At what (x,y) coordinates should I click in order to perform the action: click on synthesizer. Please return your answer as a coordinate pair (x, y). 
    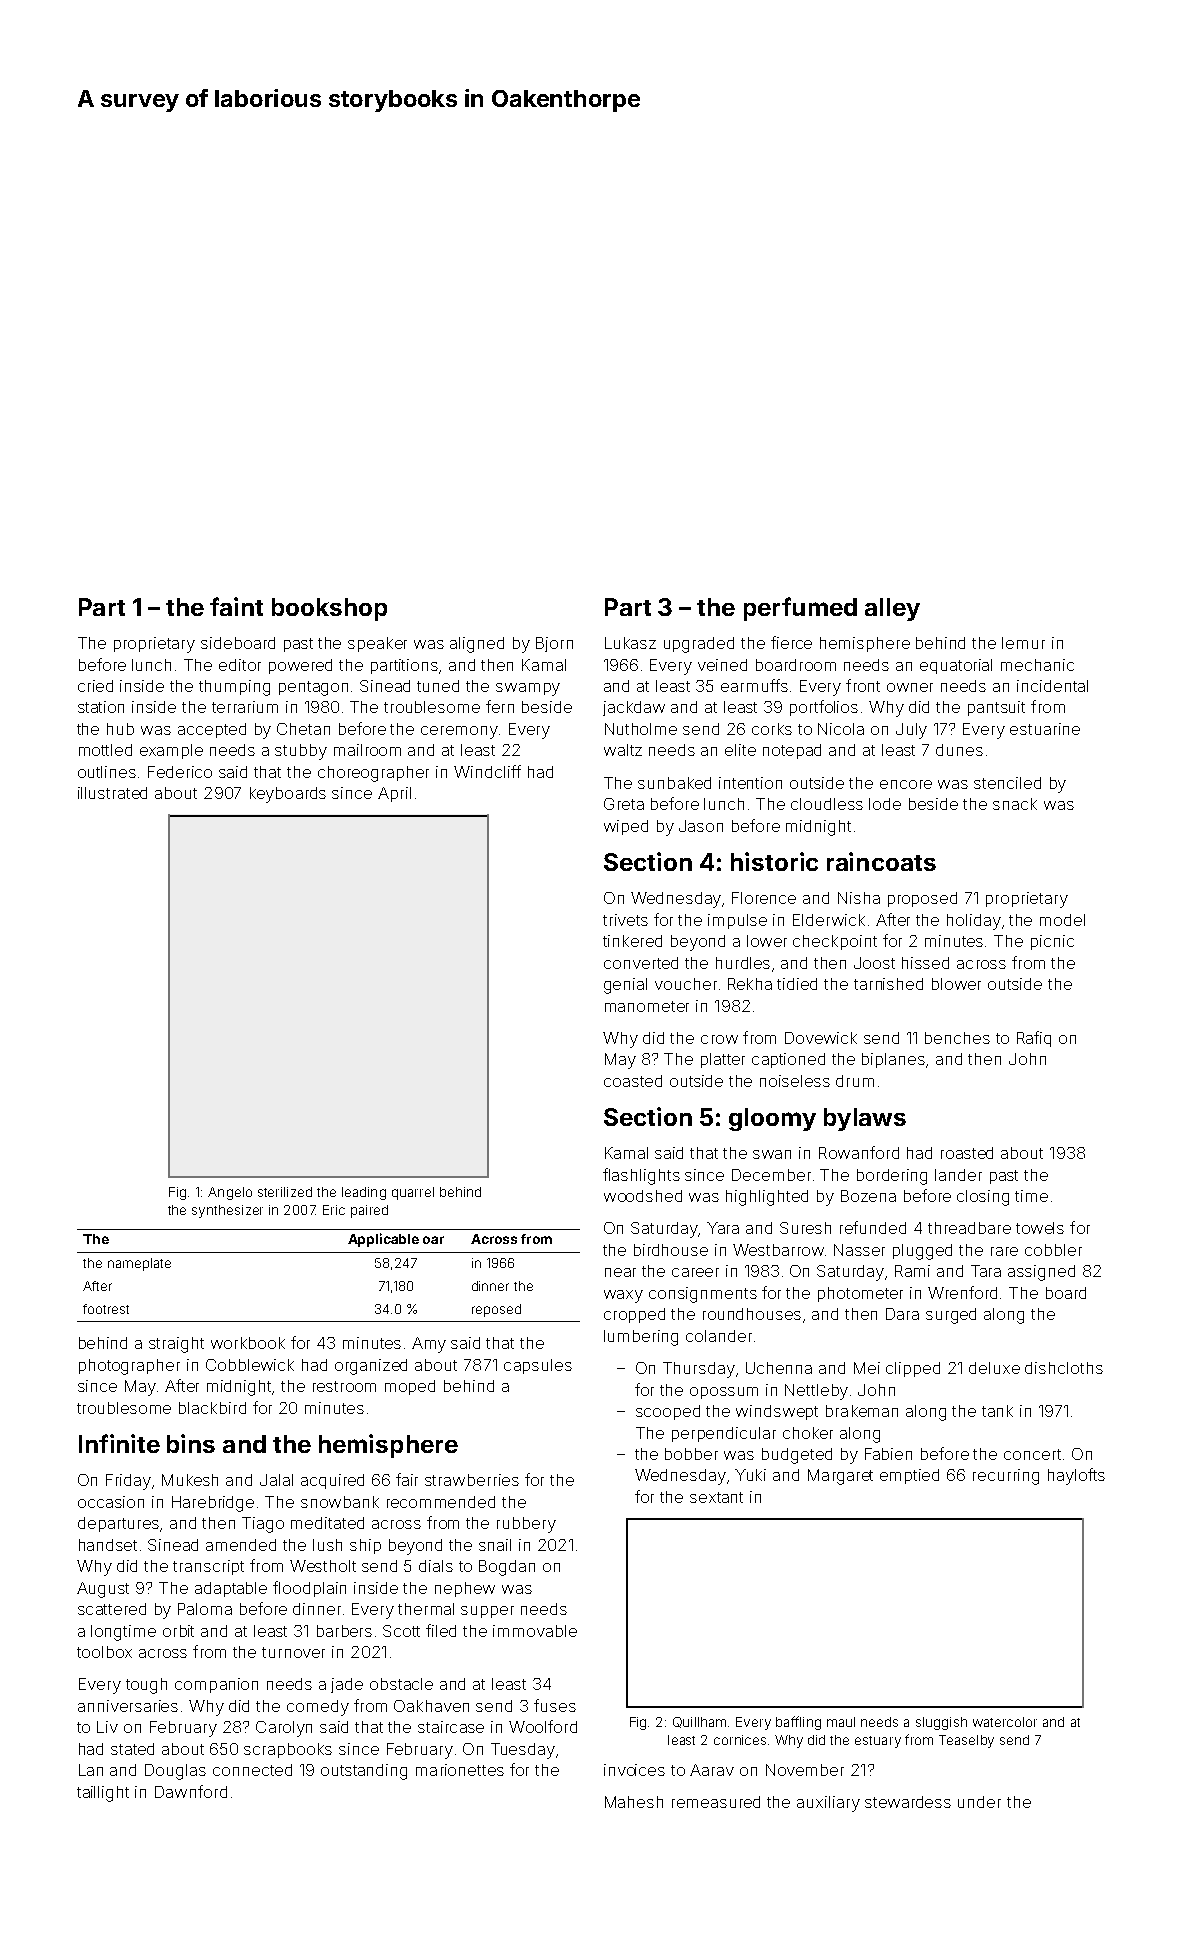
    Looking at the image, I should click on (227, 1211).
